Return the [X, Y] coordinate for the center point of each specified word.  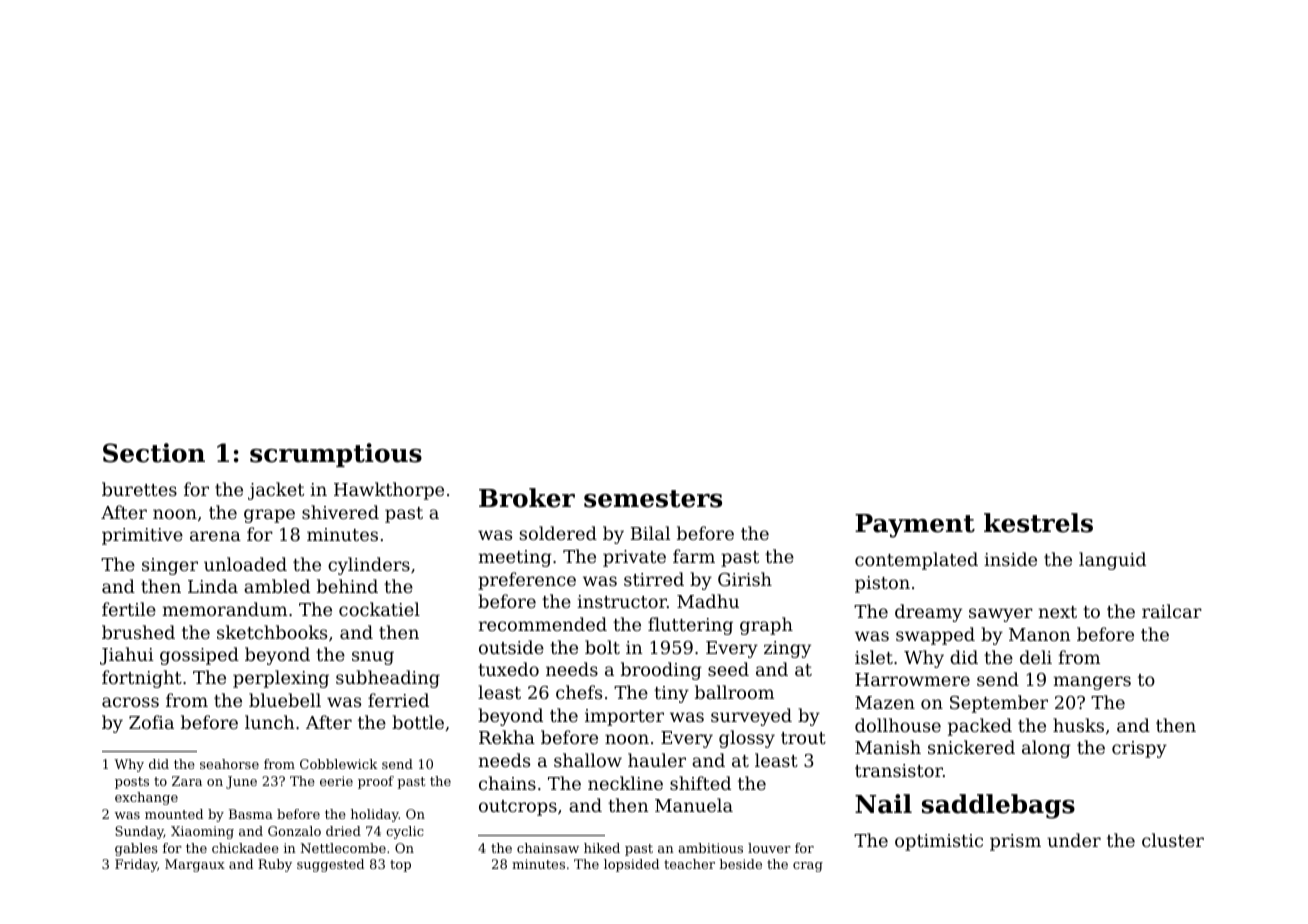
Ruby [275, 865]
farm [694, 556]
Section [154, 453]
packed [980, 727]
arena [215, 536]
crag [808, 867]
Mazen [885, 702]
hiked [602, 848]
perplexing [281, 679]
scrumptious [336, 455]
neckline [625, 783]
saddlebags [998, 806]
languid [1112, 561]
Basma [251, 814]
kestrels [1038, 523]
